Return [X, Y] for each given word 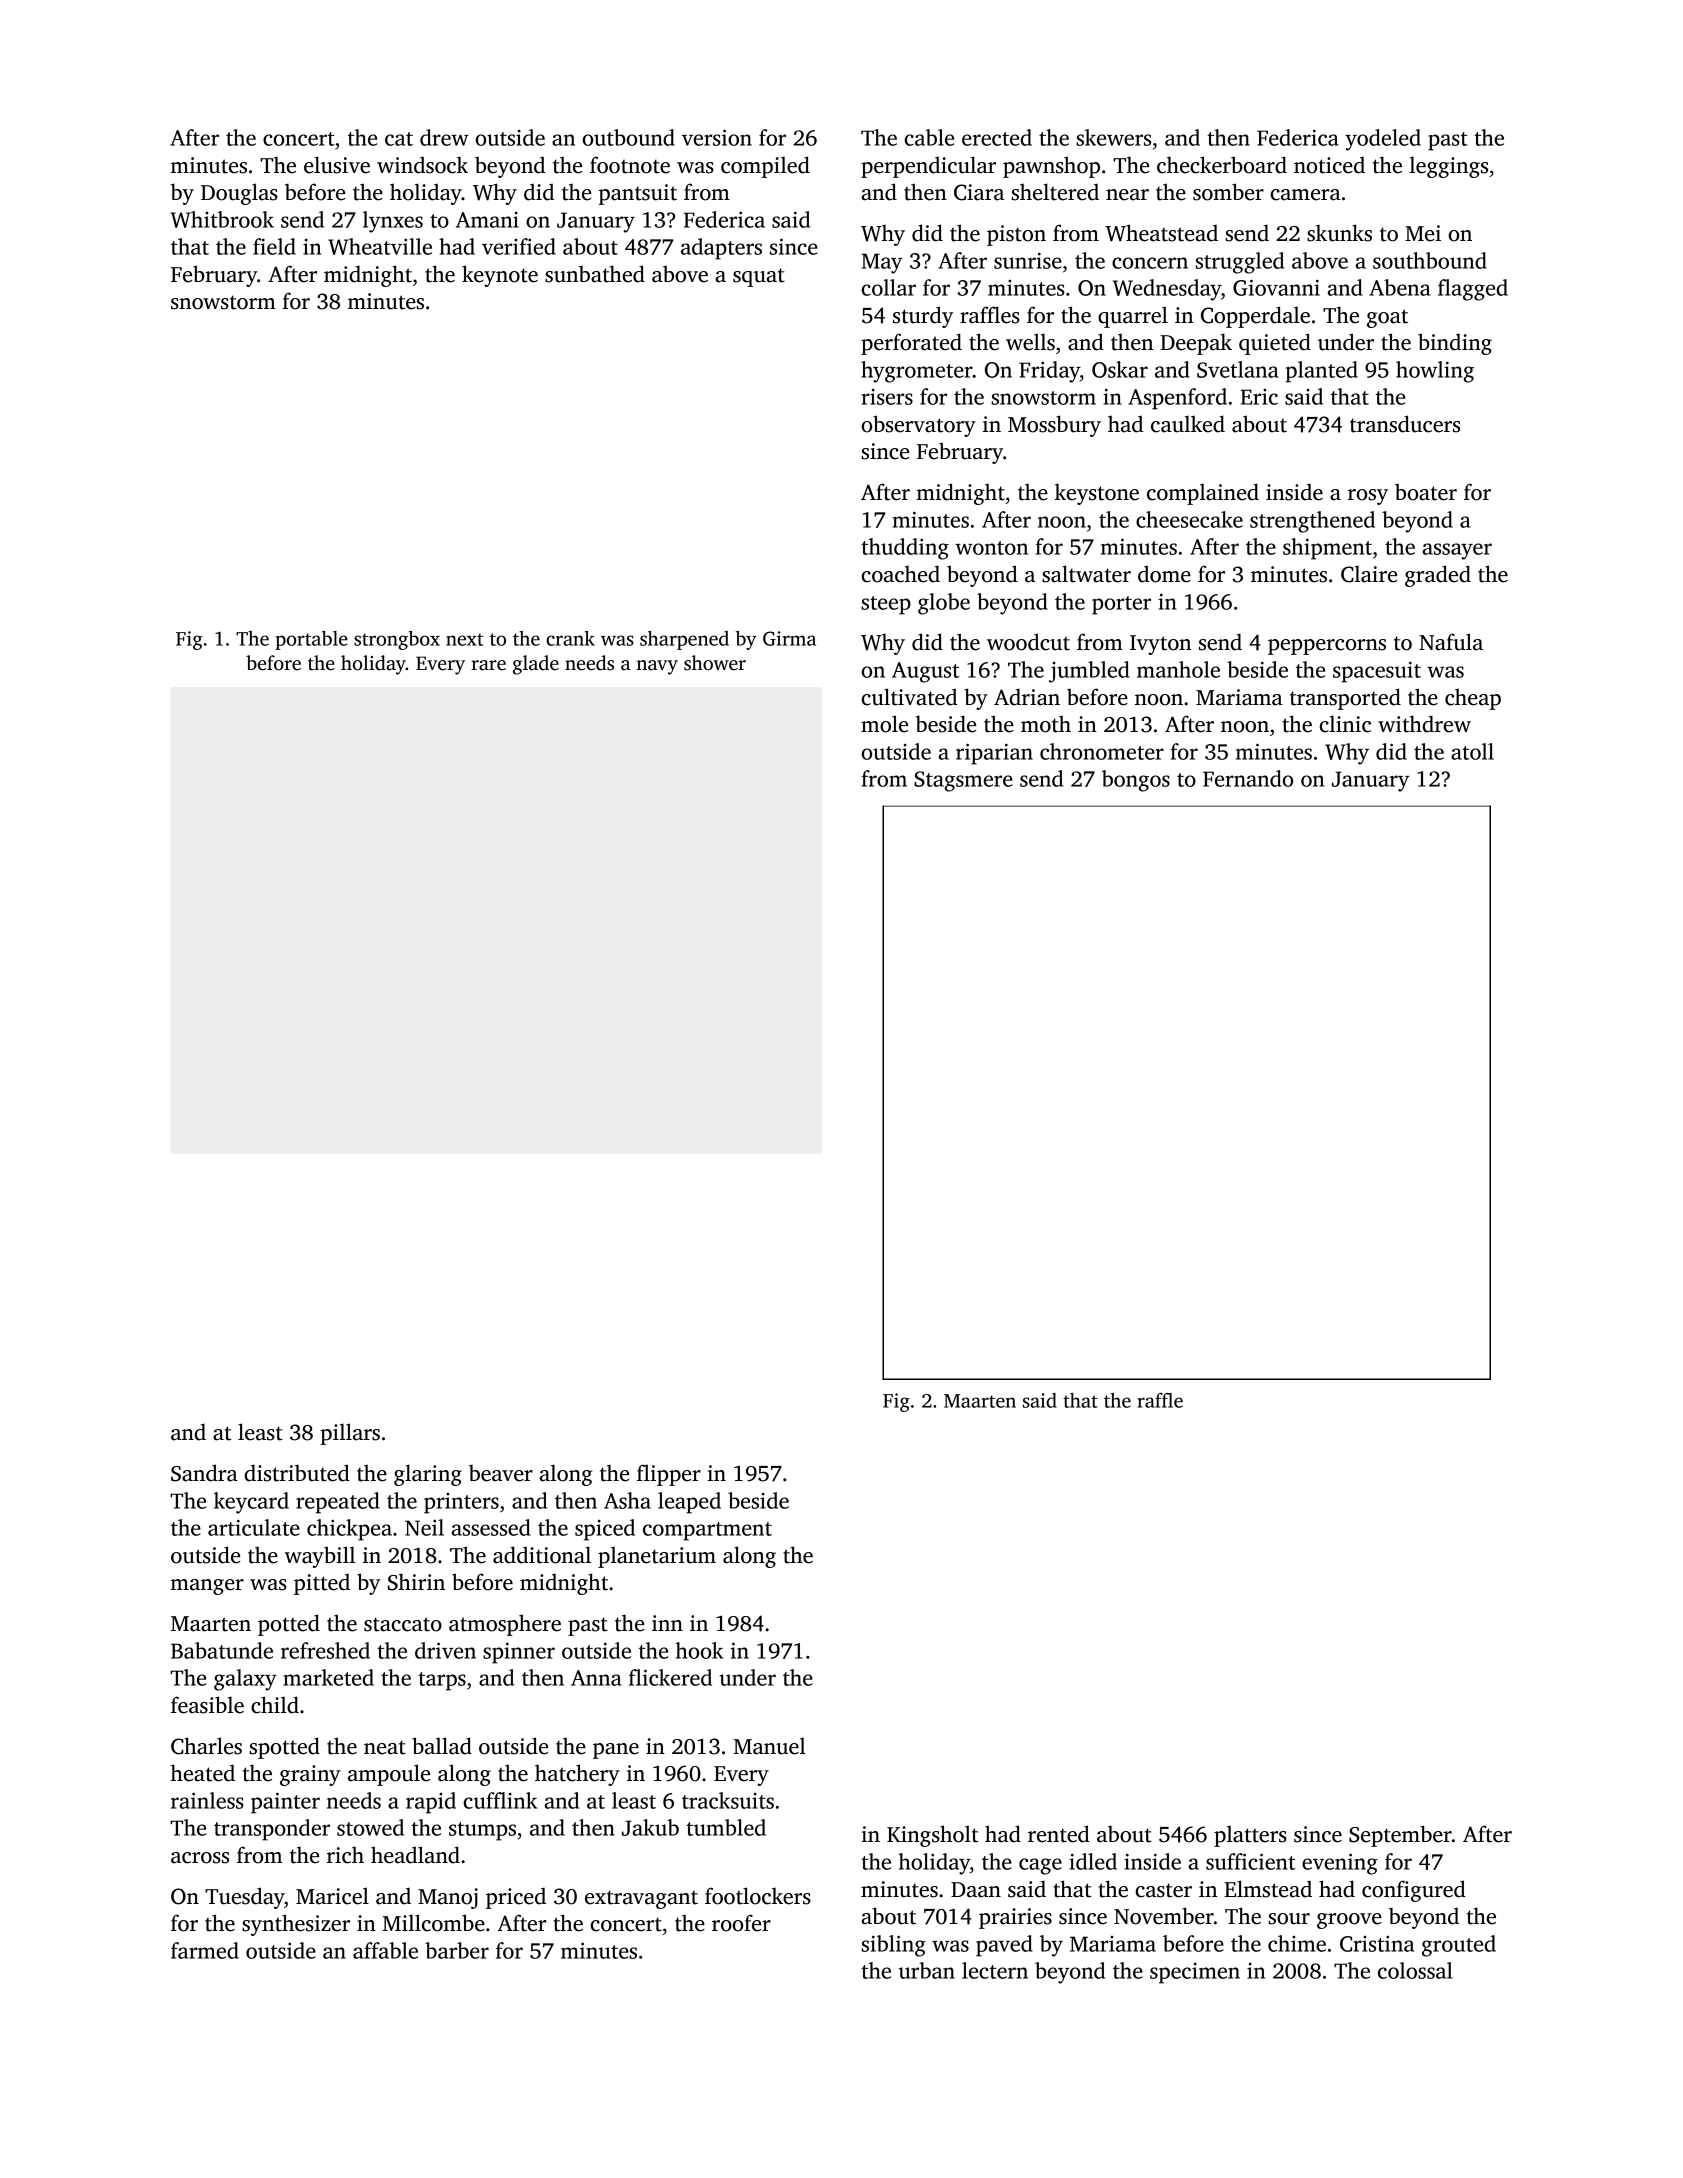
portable [311, 640]
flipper [669, 1475]
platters [1250, 1836]
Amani [487, 220]
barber [457, 1950]
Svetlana [1238, 369]
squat [759, 277]
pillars [350, 1434]
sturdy [923, 317]
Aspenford [1177, 399]
